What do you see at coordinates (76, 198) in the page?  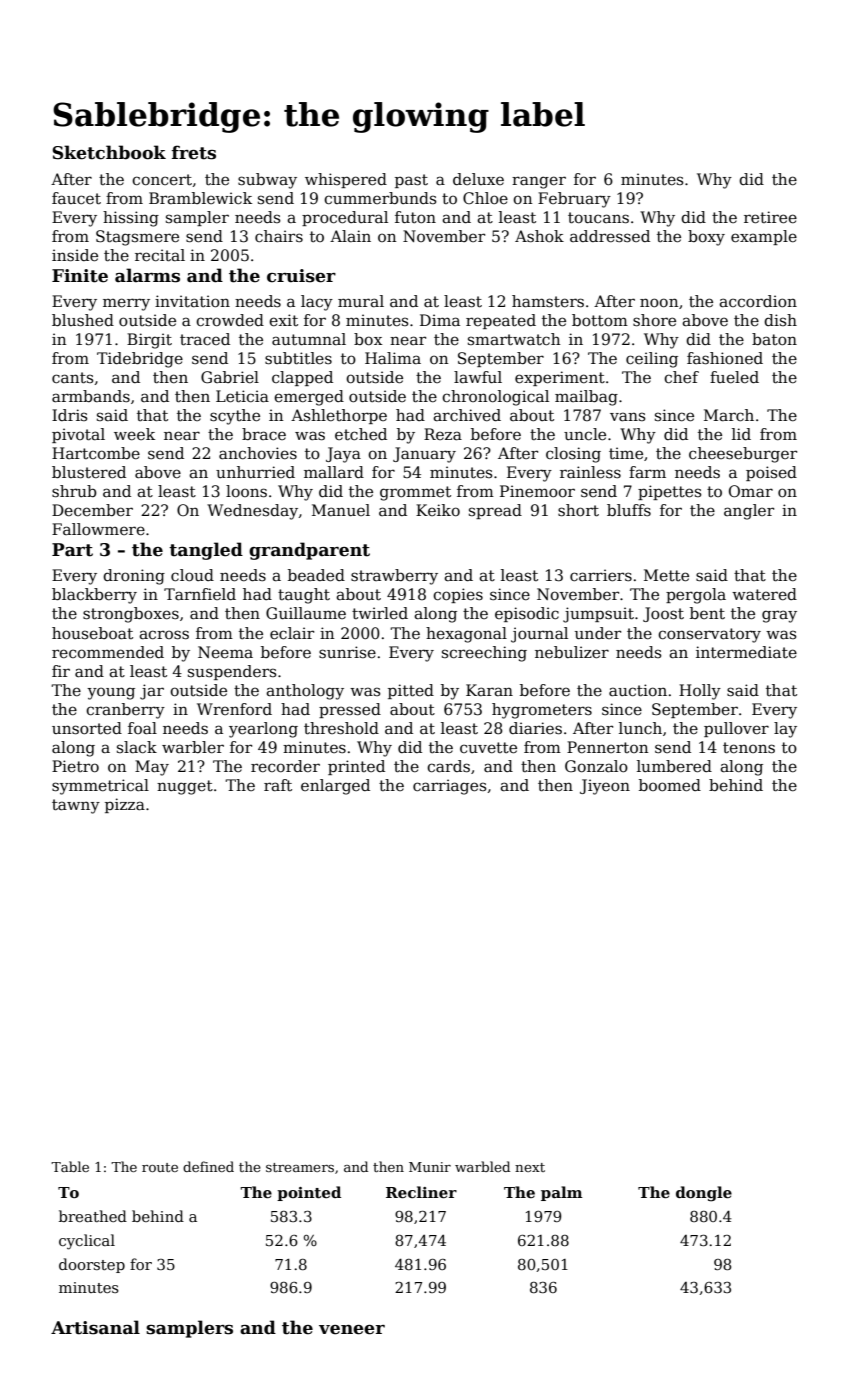 I see `faucet` at bounding box center [76, 198].
